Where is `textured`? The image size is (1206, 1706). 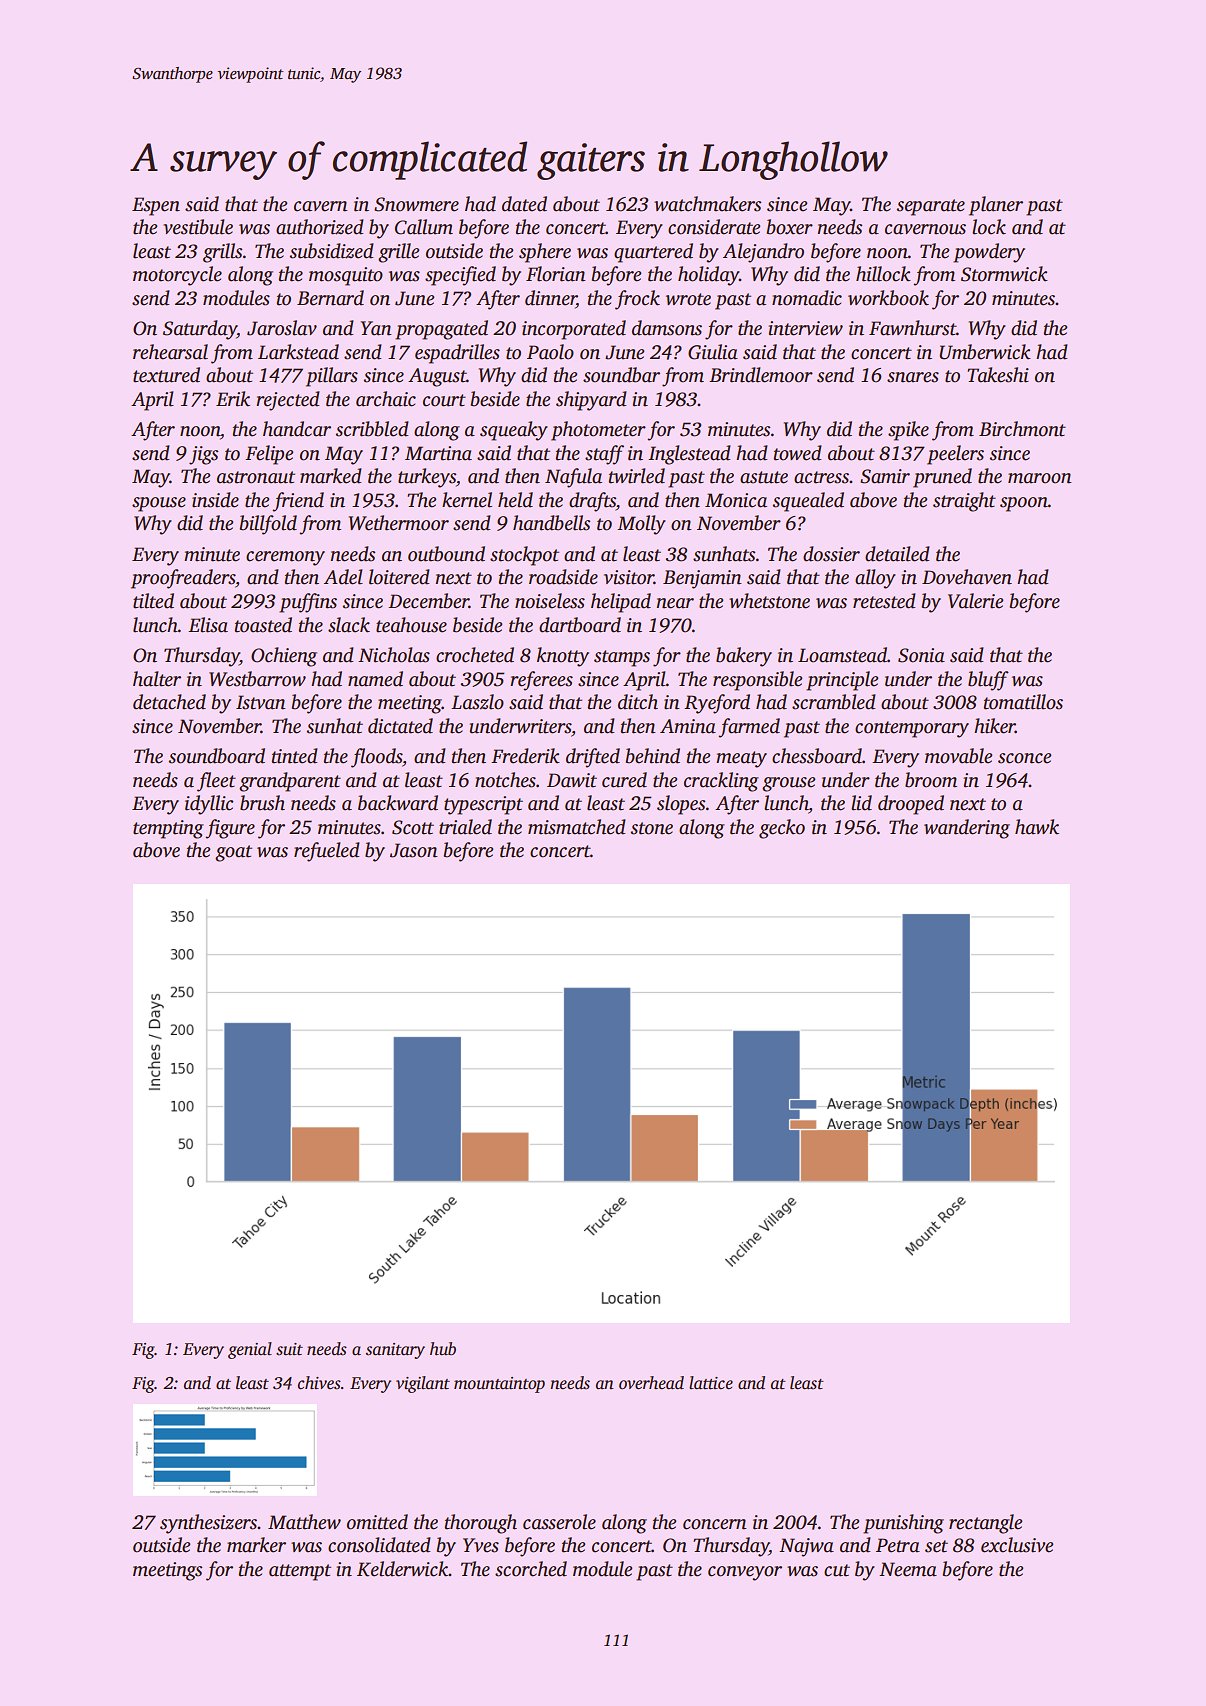 textured is located at coordinates (166, 375).
